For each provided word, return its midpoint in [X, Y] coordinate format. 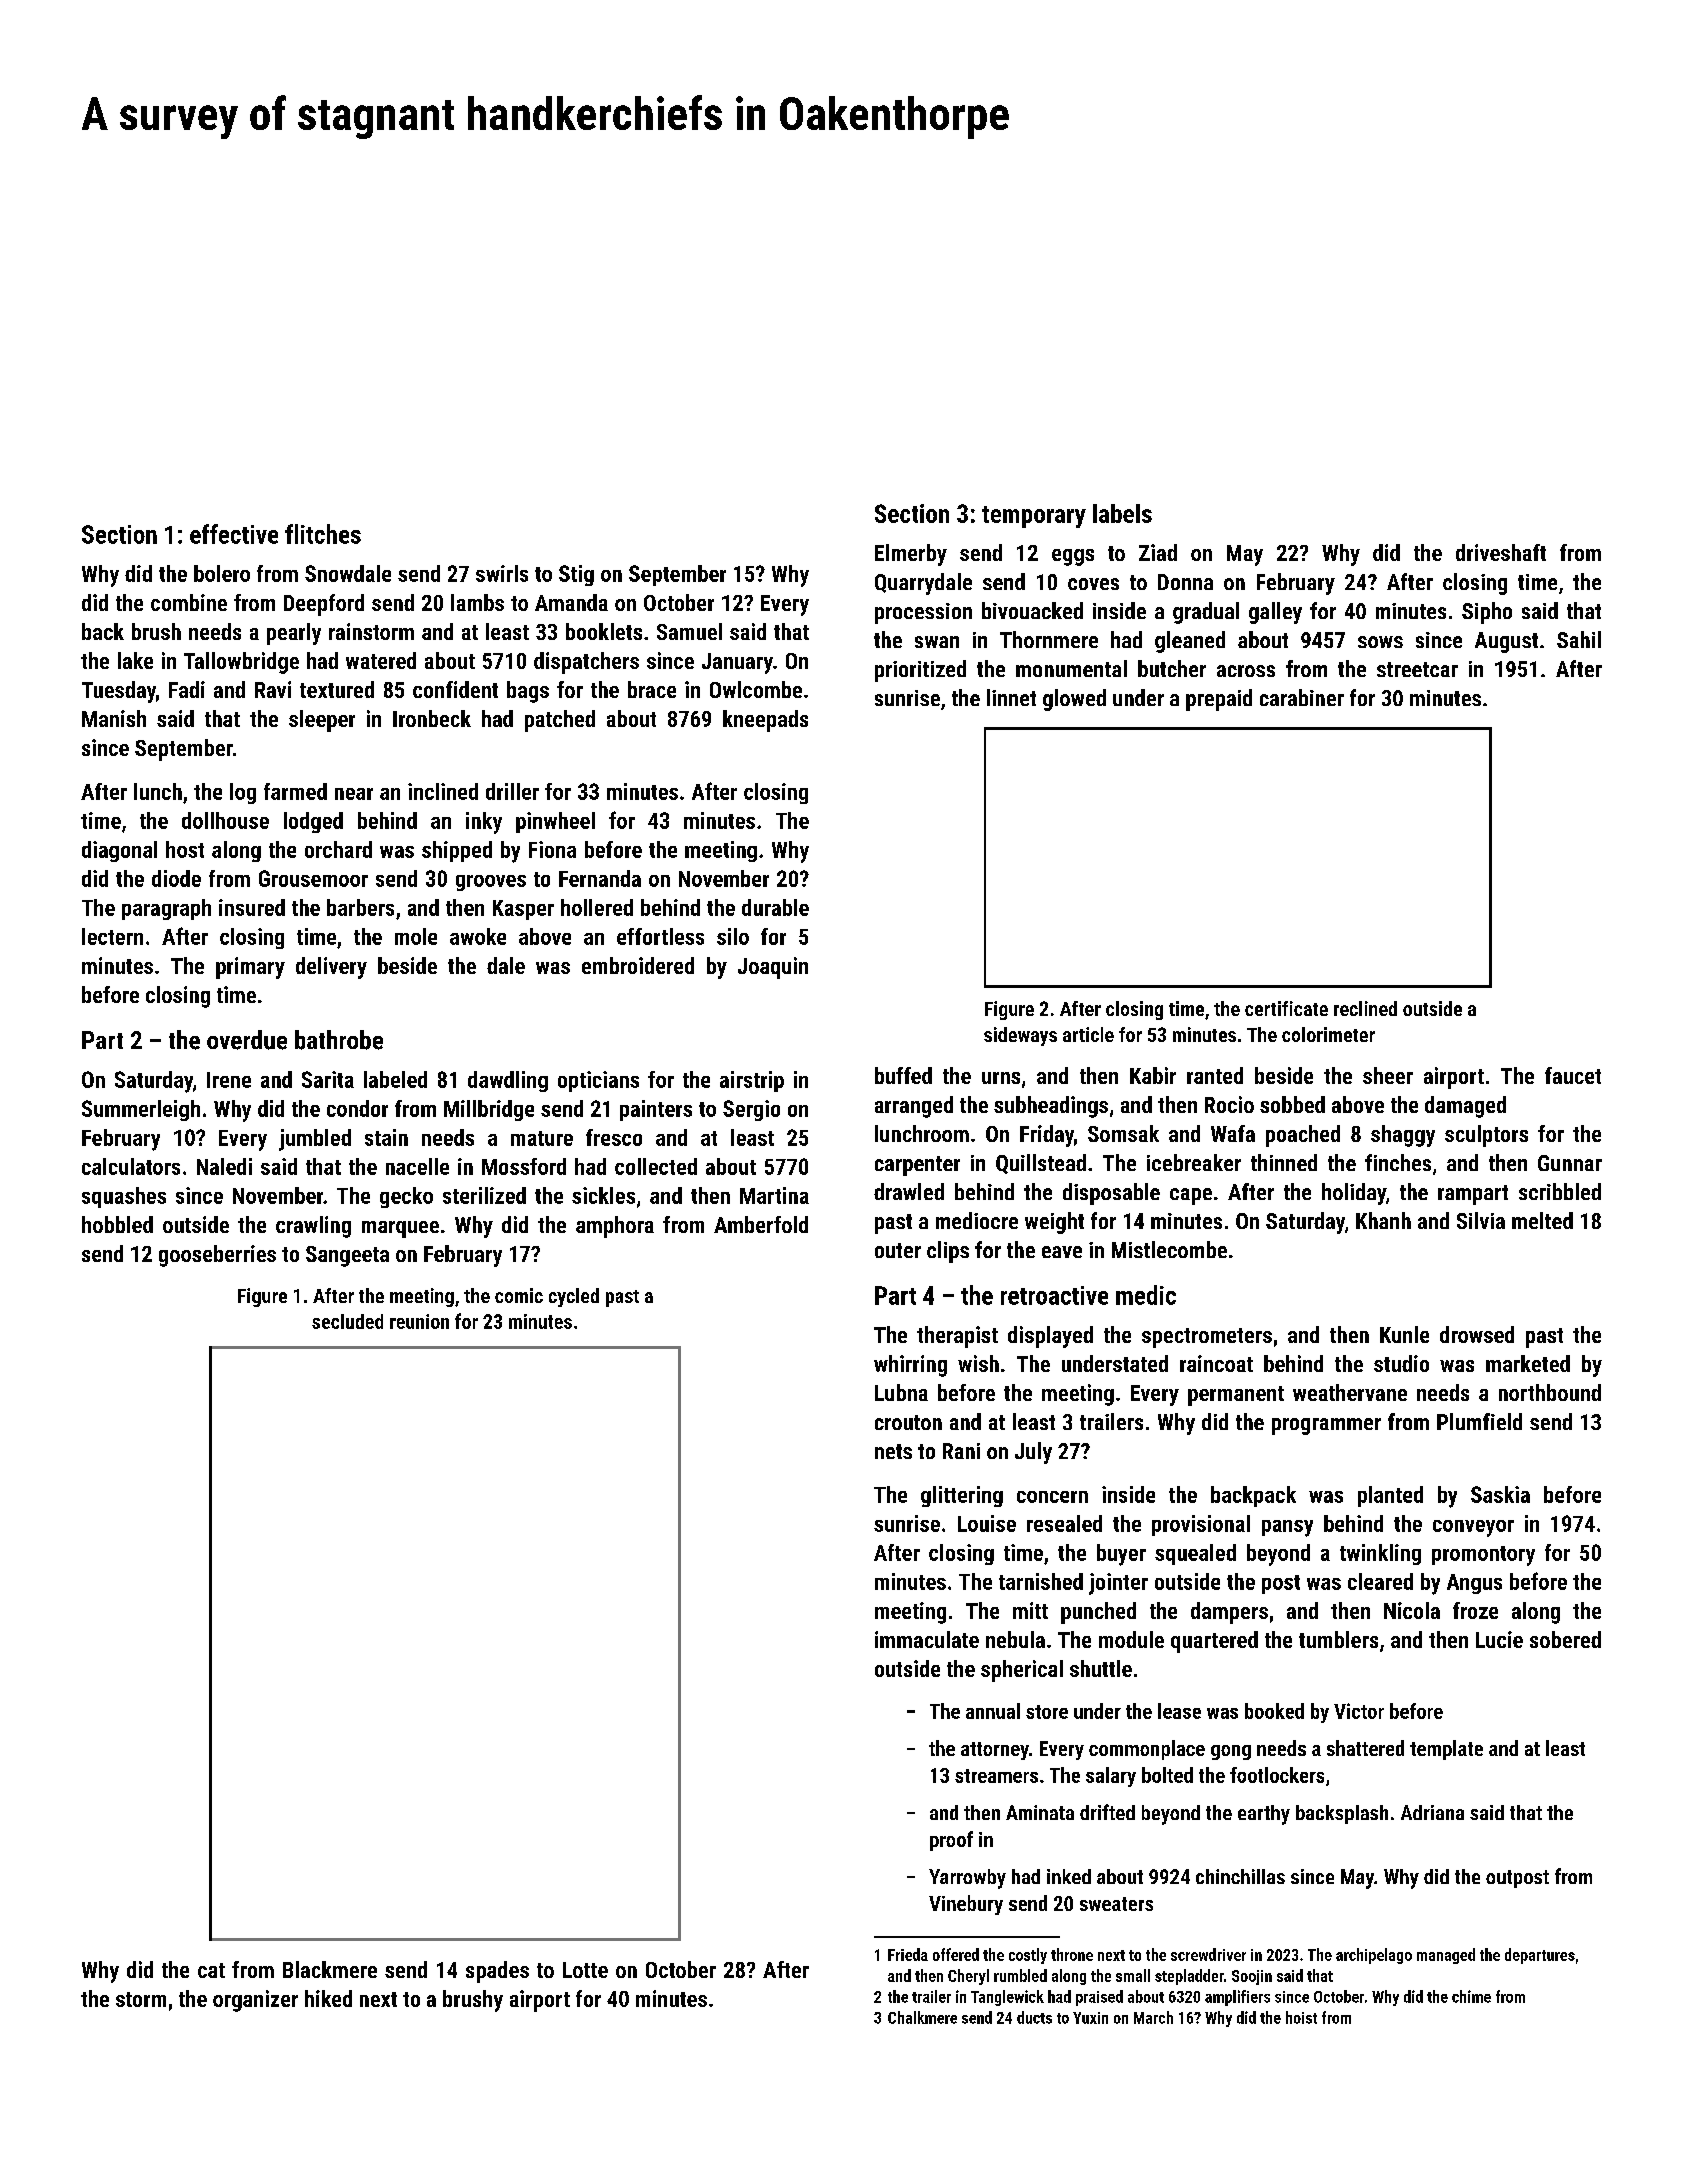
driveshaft [1501, 552]
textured [337, 689]
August [1506, 642]
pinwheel [555, 822]
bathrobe [339, 1040]
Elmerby [911, 555]
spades [497, 1972]
